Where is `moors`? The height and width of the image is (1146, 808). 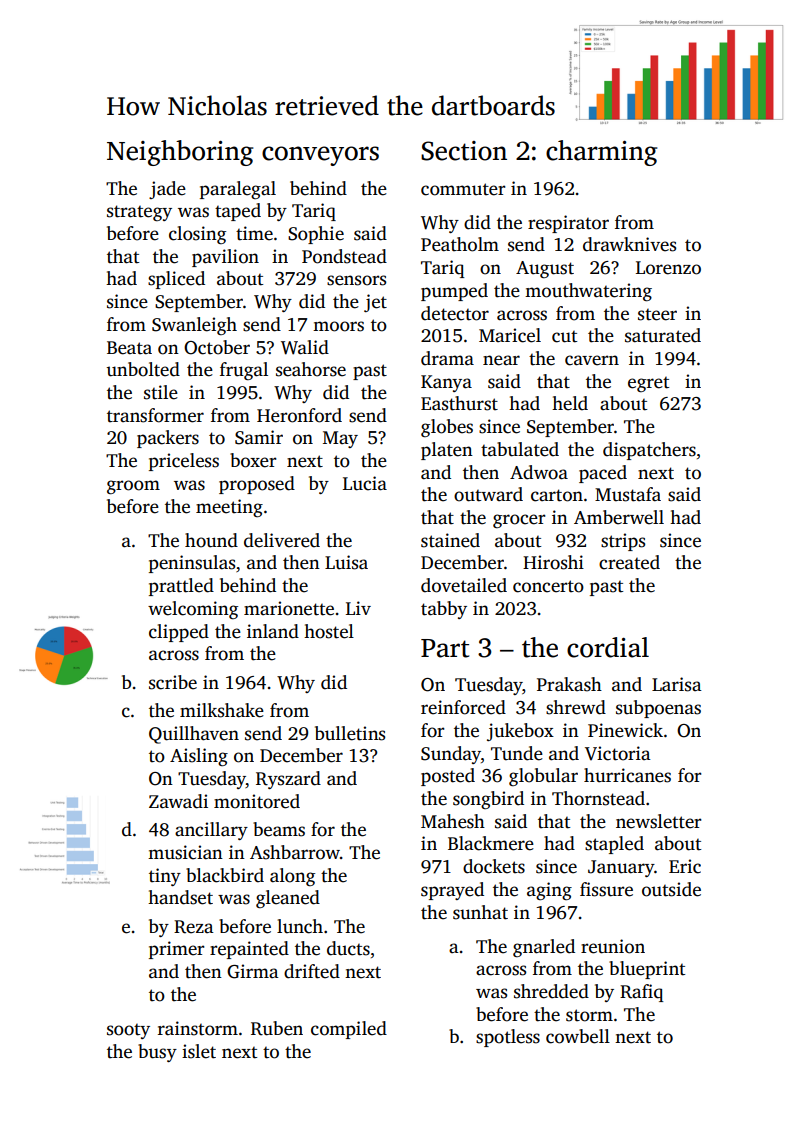 moors is located at coordinates (338, 326).
